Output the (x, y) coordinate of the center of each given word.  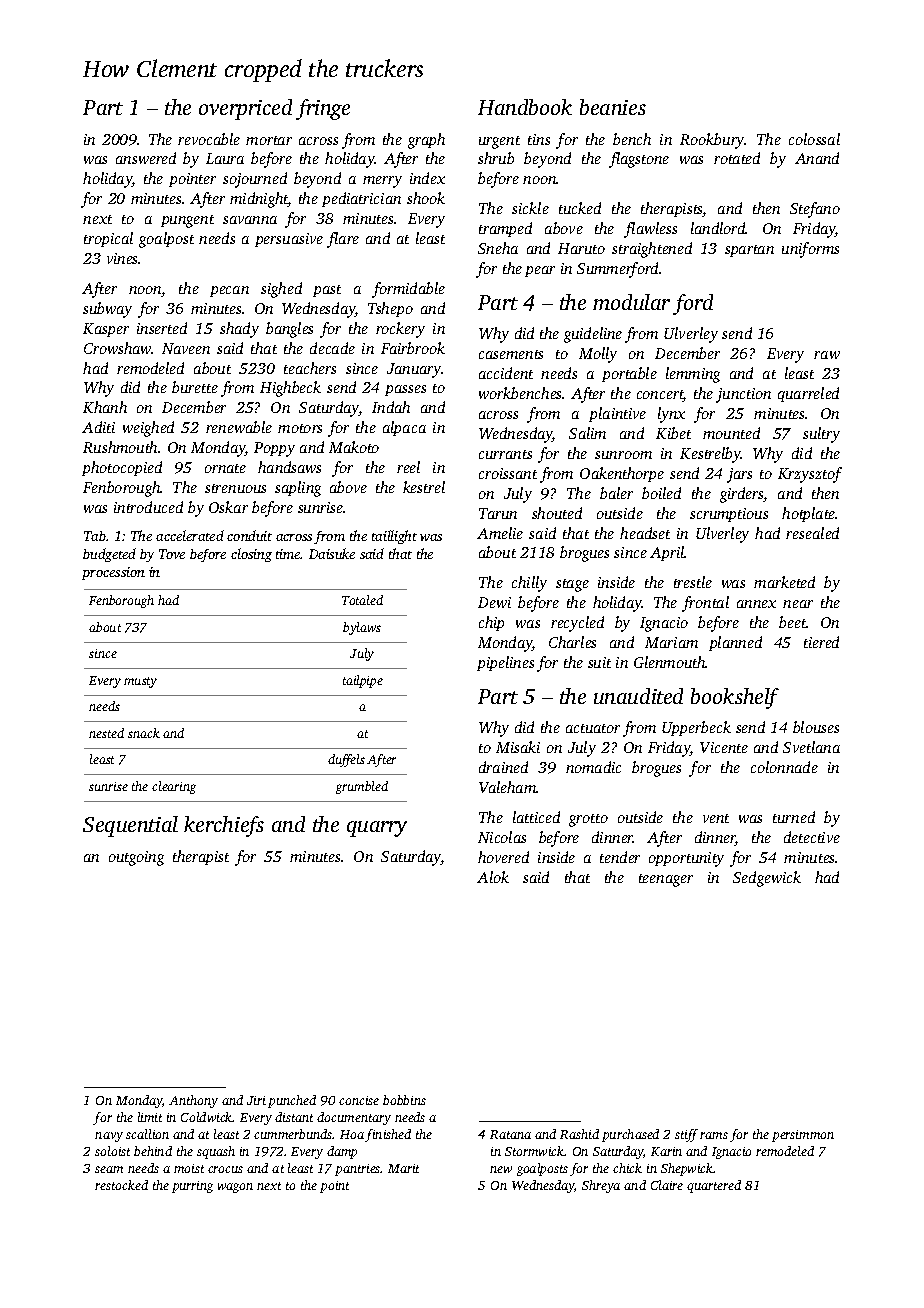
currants (505, 454)
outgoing (136, 858)
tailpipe (363, 681)
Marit (403, 1168)
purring (192, 1187)
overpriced (245, 109)
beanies (613, 107)
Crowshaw (118, 348)
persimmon (803, 1136)
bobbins (404, 1100)
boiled (661, 493)
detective (812, 837)
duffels (346, 760)
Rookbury (712, 141)
